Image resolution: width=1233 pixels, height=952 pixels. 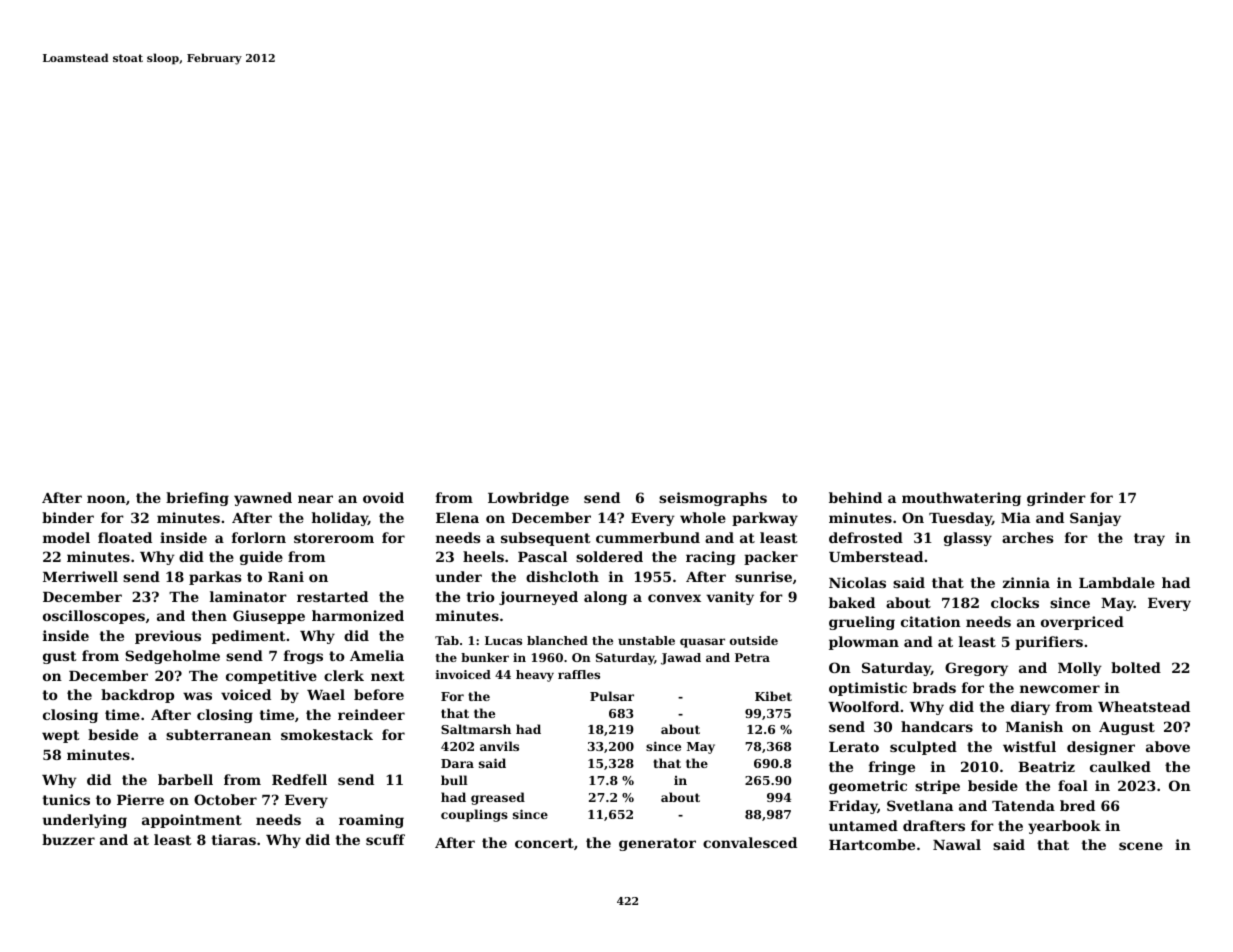 I want to click on wept, so click(x=61, y=736).
